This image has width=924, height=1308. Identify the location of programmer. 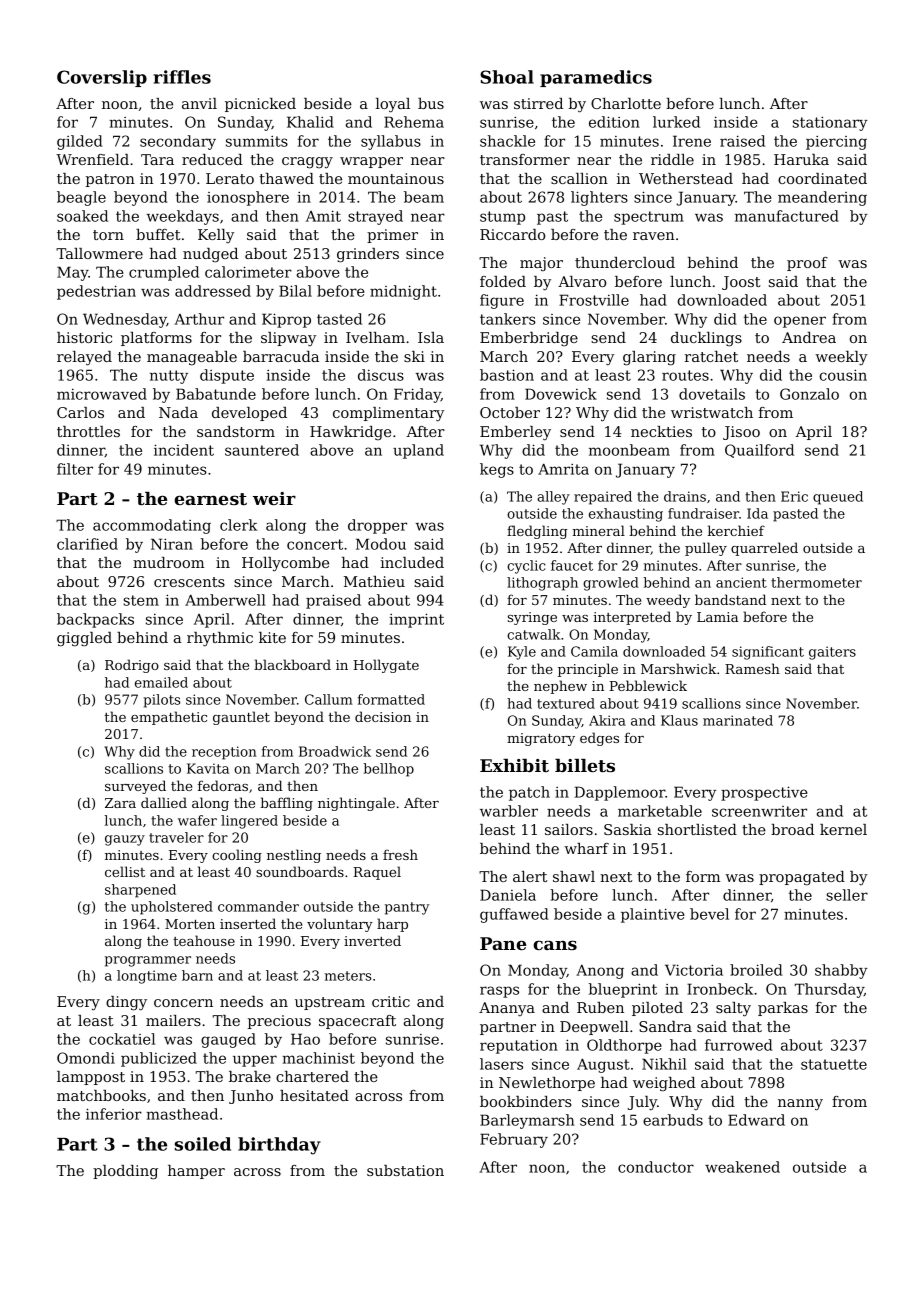
(148, 961).
